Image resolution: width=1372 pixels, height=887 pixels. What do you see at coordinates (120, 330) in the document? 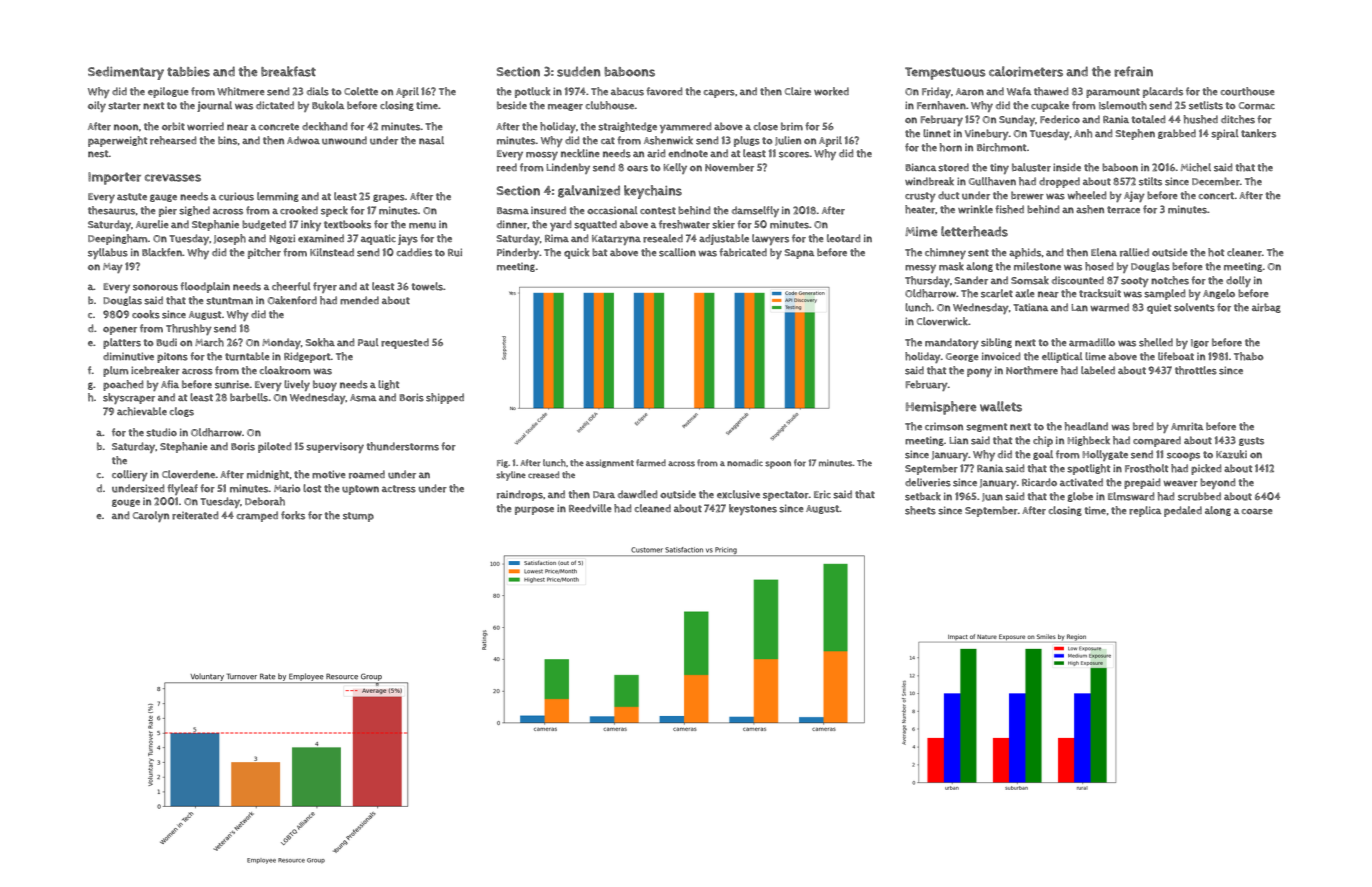
I see `opener` at bounding box center [120, 330].
